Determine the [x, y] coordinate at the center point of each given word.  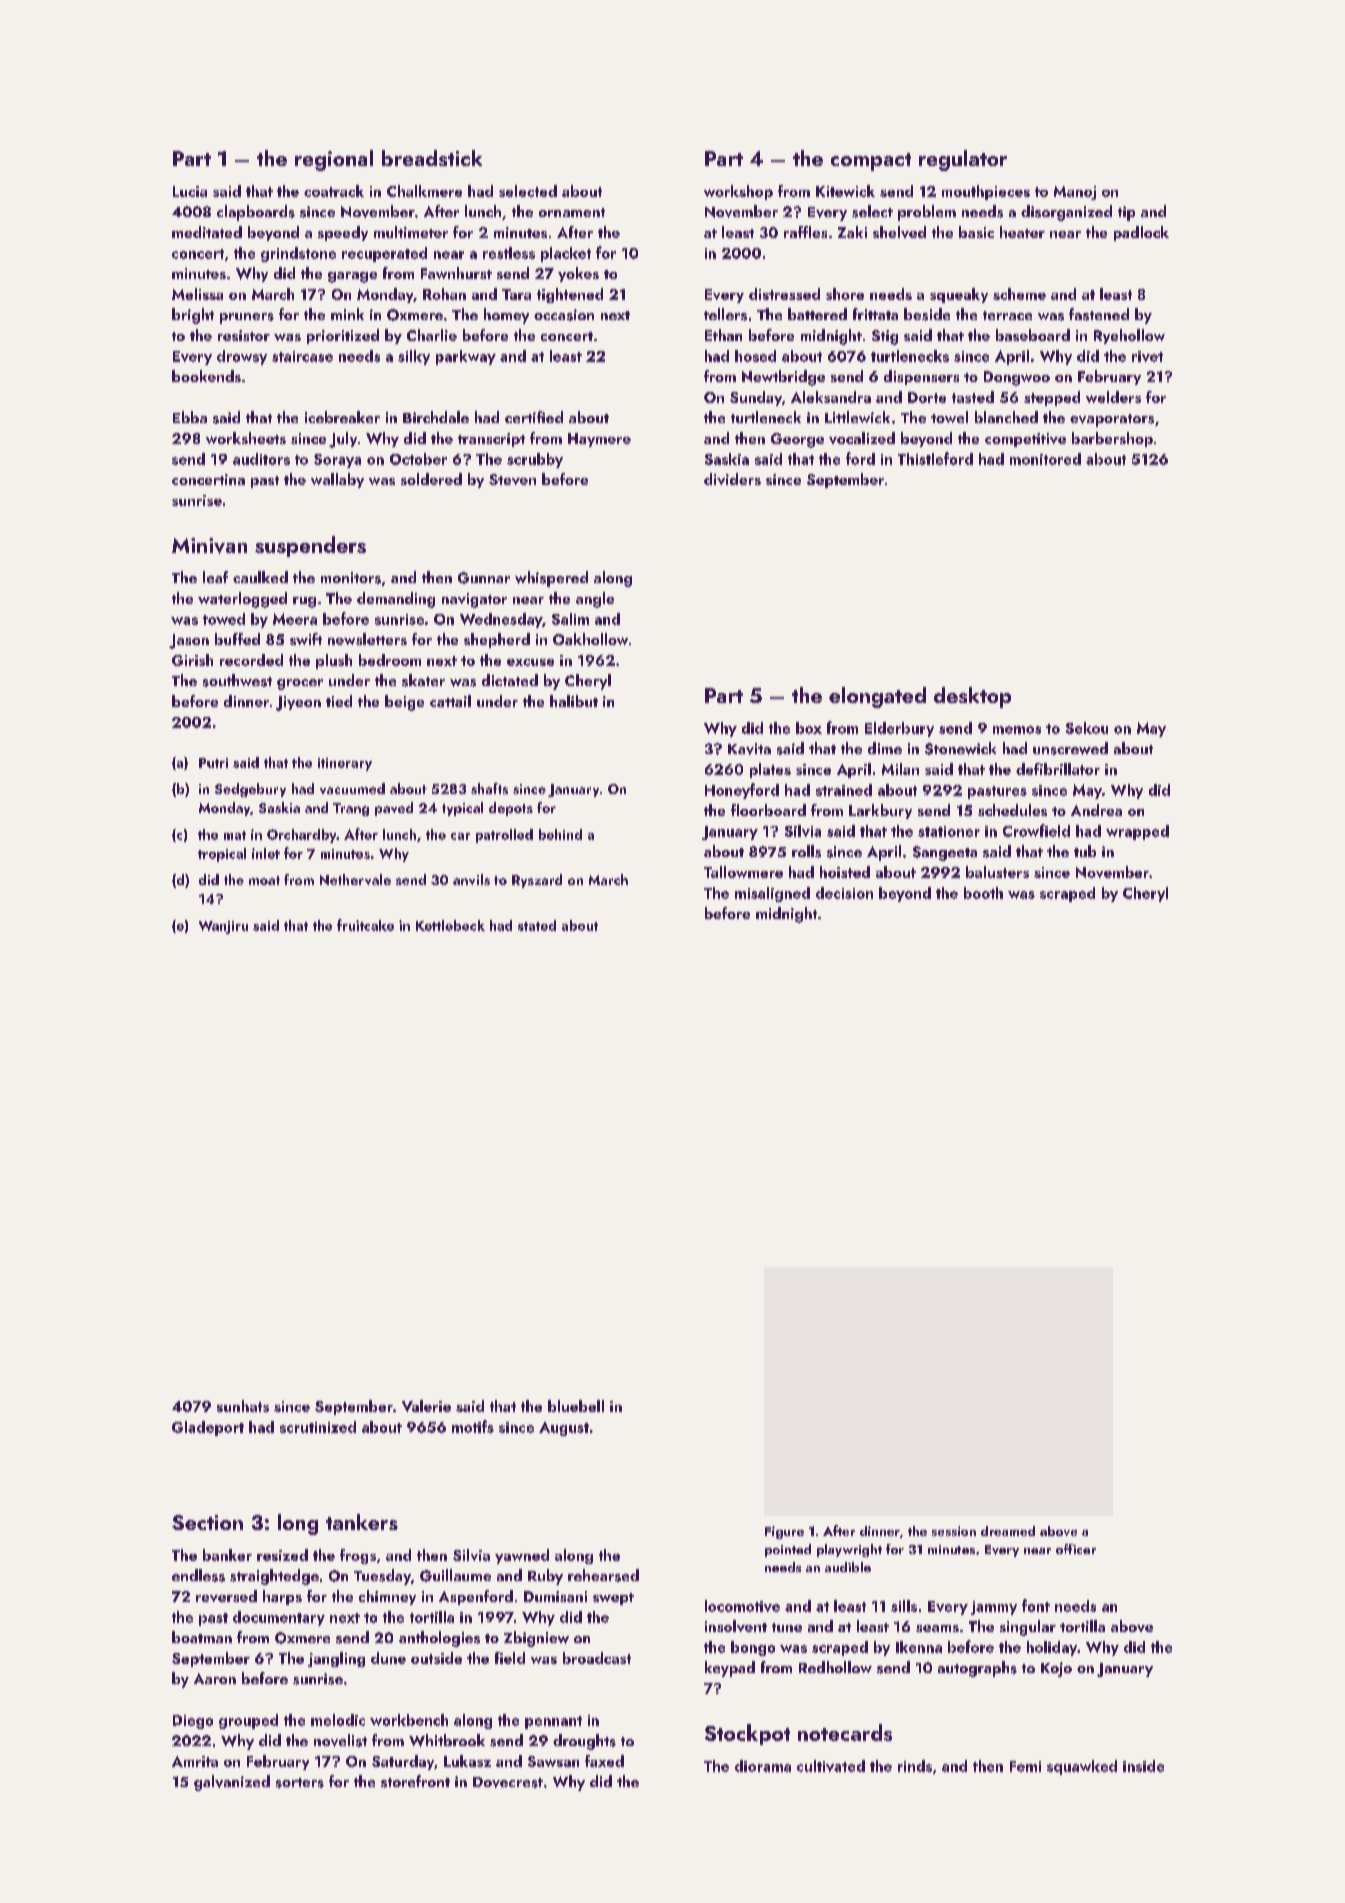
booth [983, 893]
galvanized [232, 1783]
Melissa [197, 294]
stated [537, 925]
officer [1076, 1549]
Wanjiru [223, 927]
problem [927, 213]
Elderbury [899, 729]
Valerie [426, 1406]
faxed [604, 1761]
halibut [574, 701]
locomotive [742, 1606]
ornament [572, 212]
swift [306, 639]
